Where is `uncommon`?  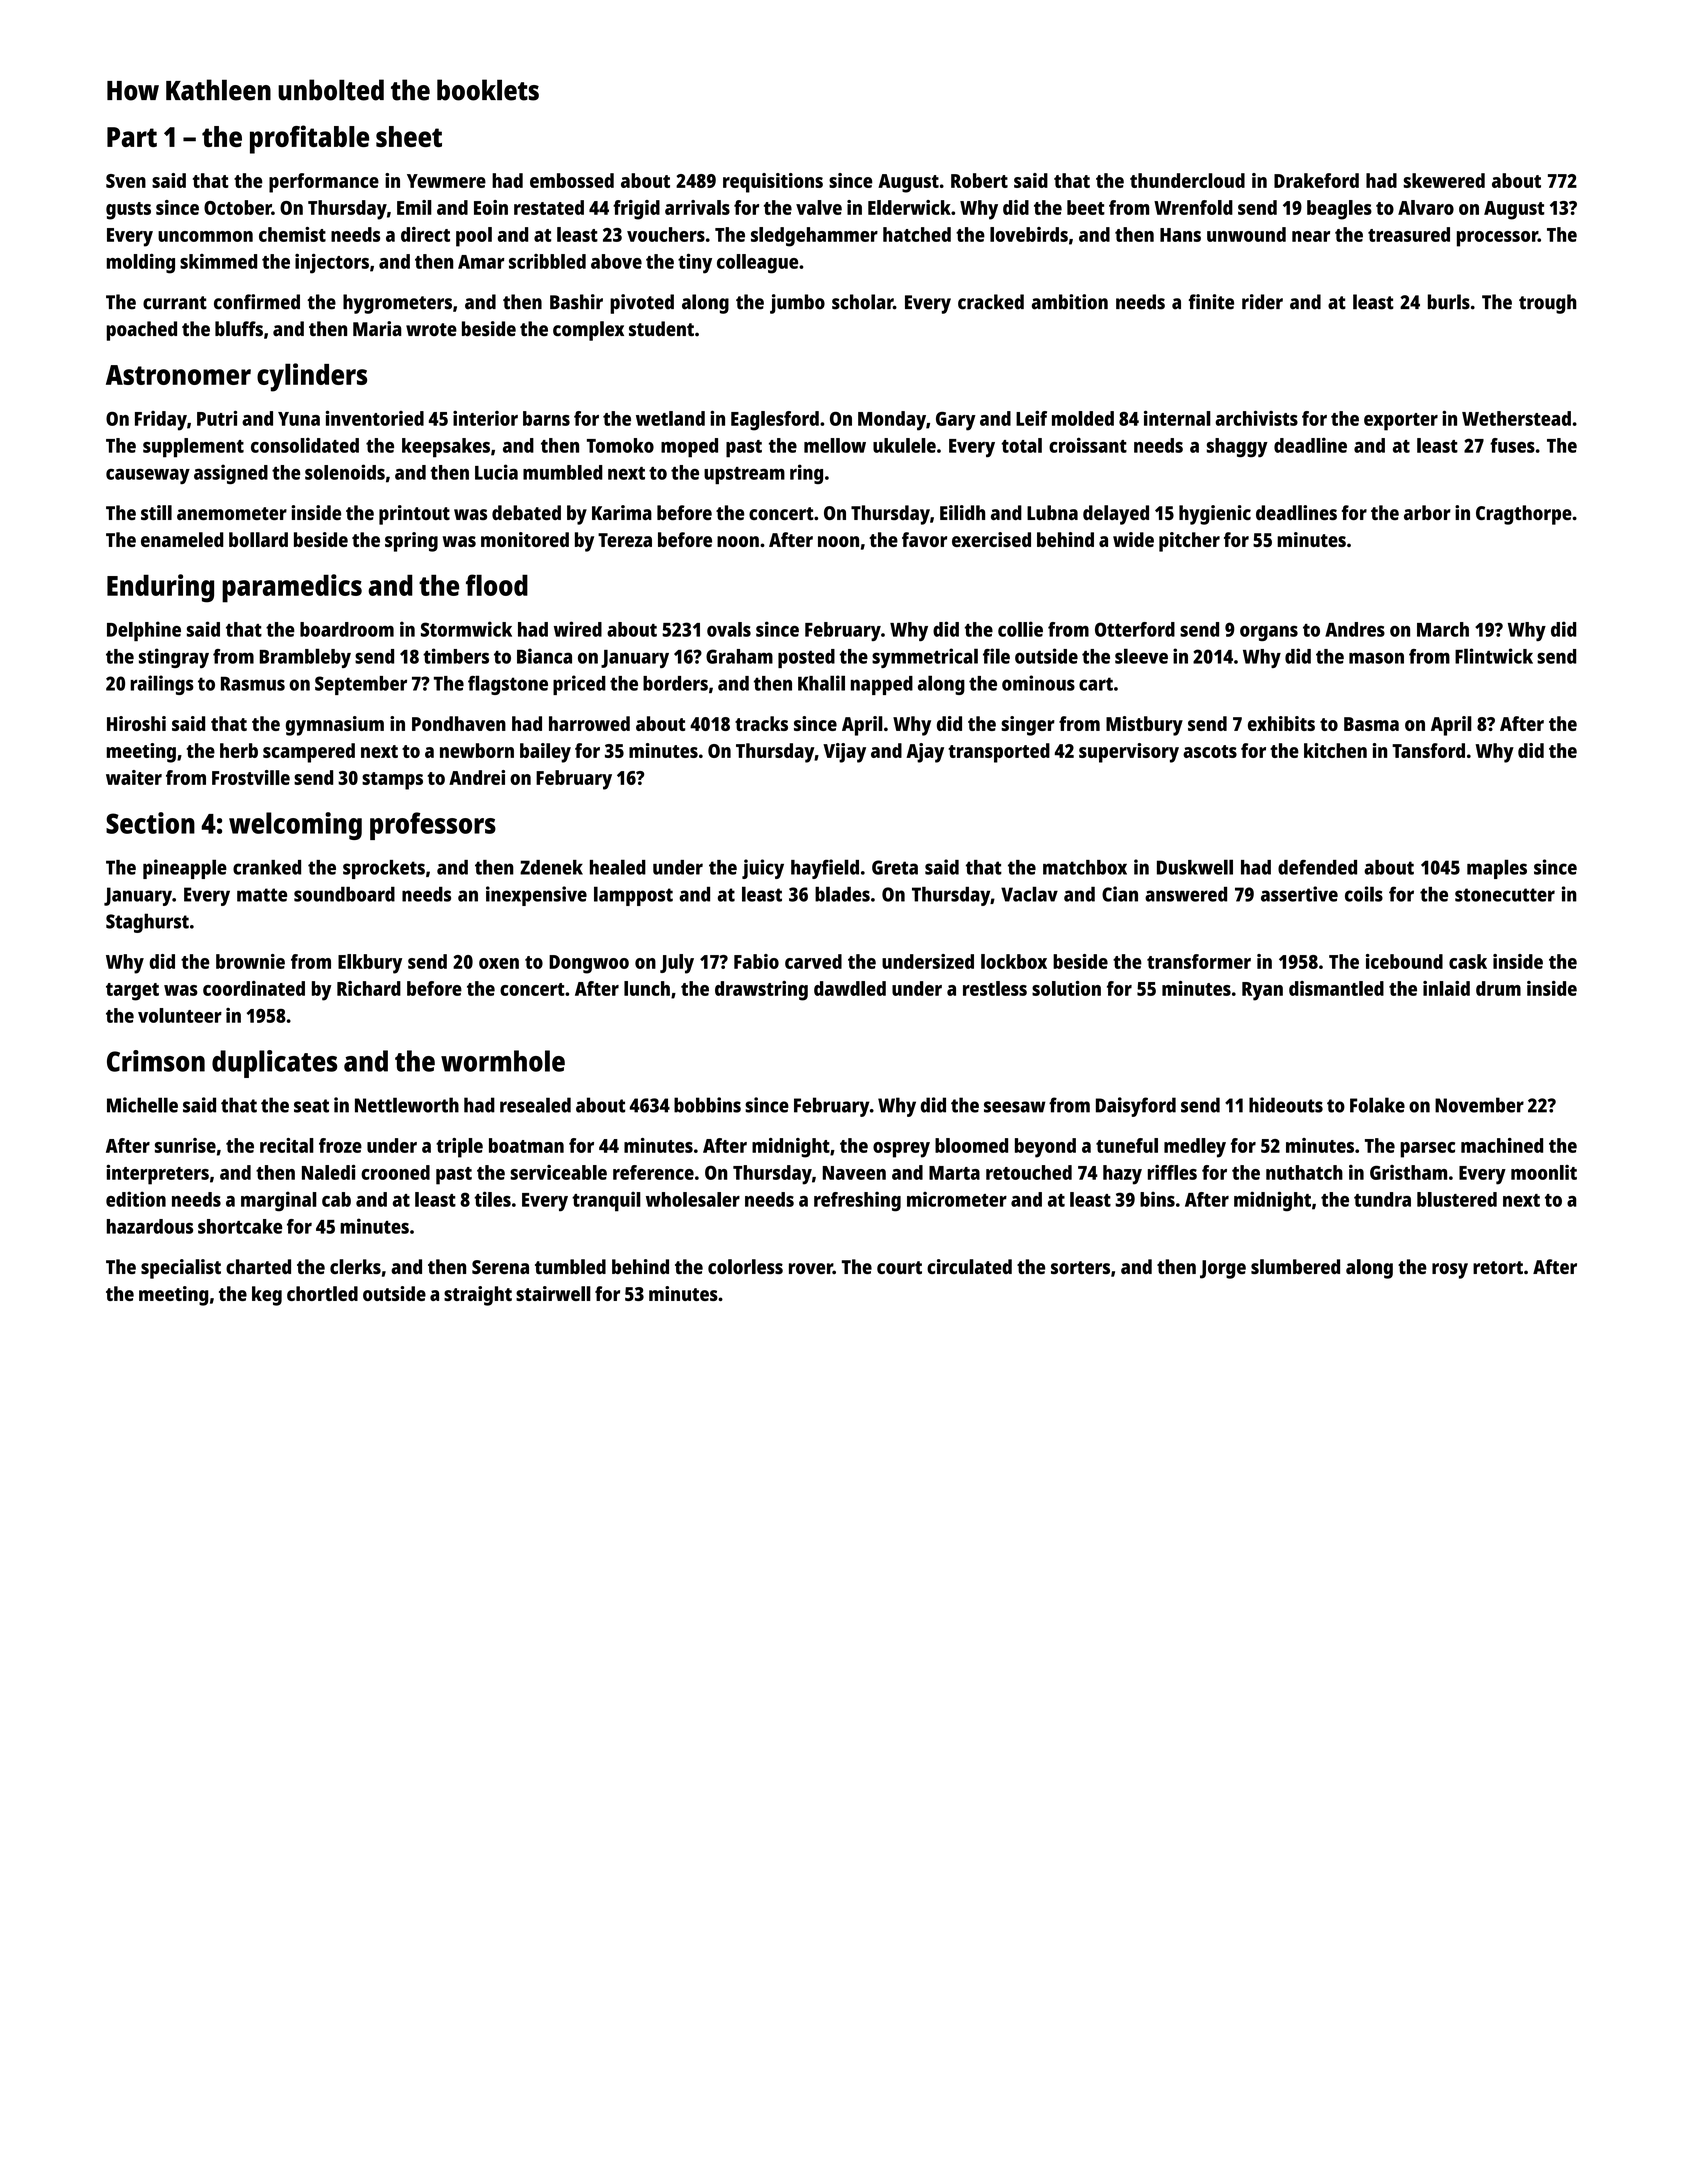 uncommon is located at coordinates (205, 236).
